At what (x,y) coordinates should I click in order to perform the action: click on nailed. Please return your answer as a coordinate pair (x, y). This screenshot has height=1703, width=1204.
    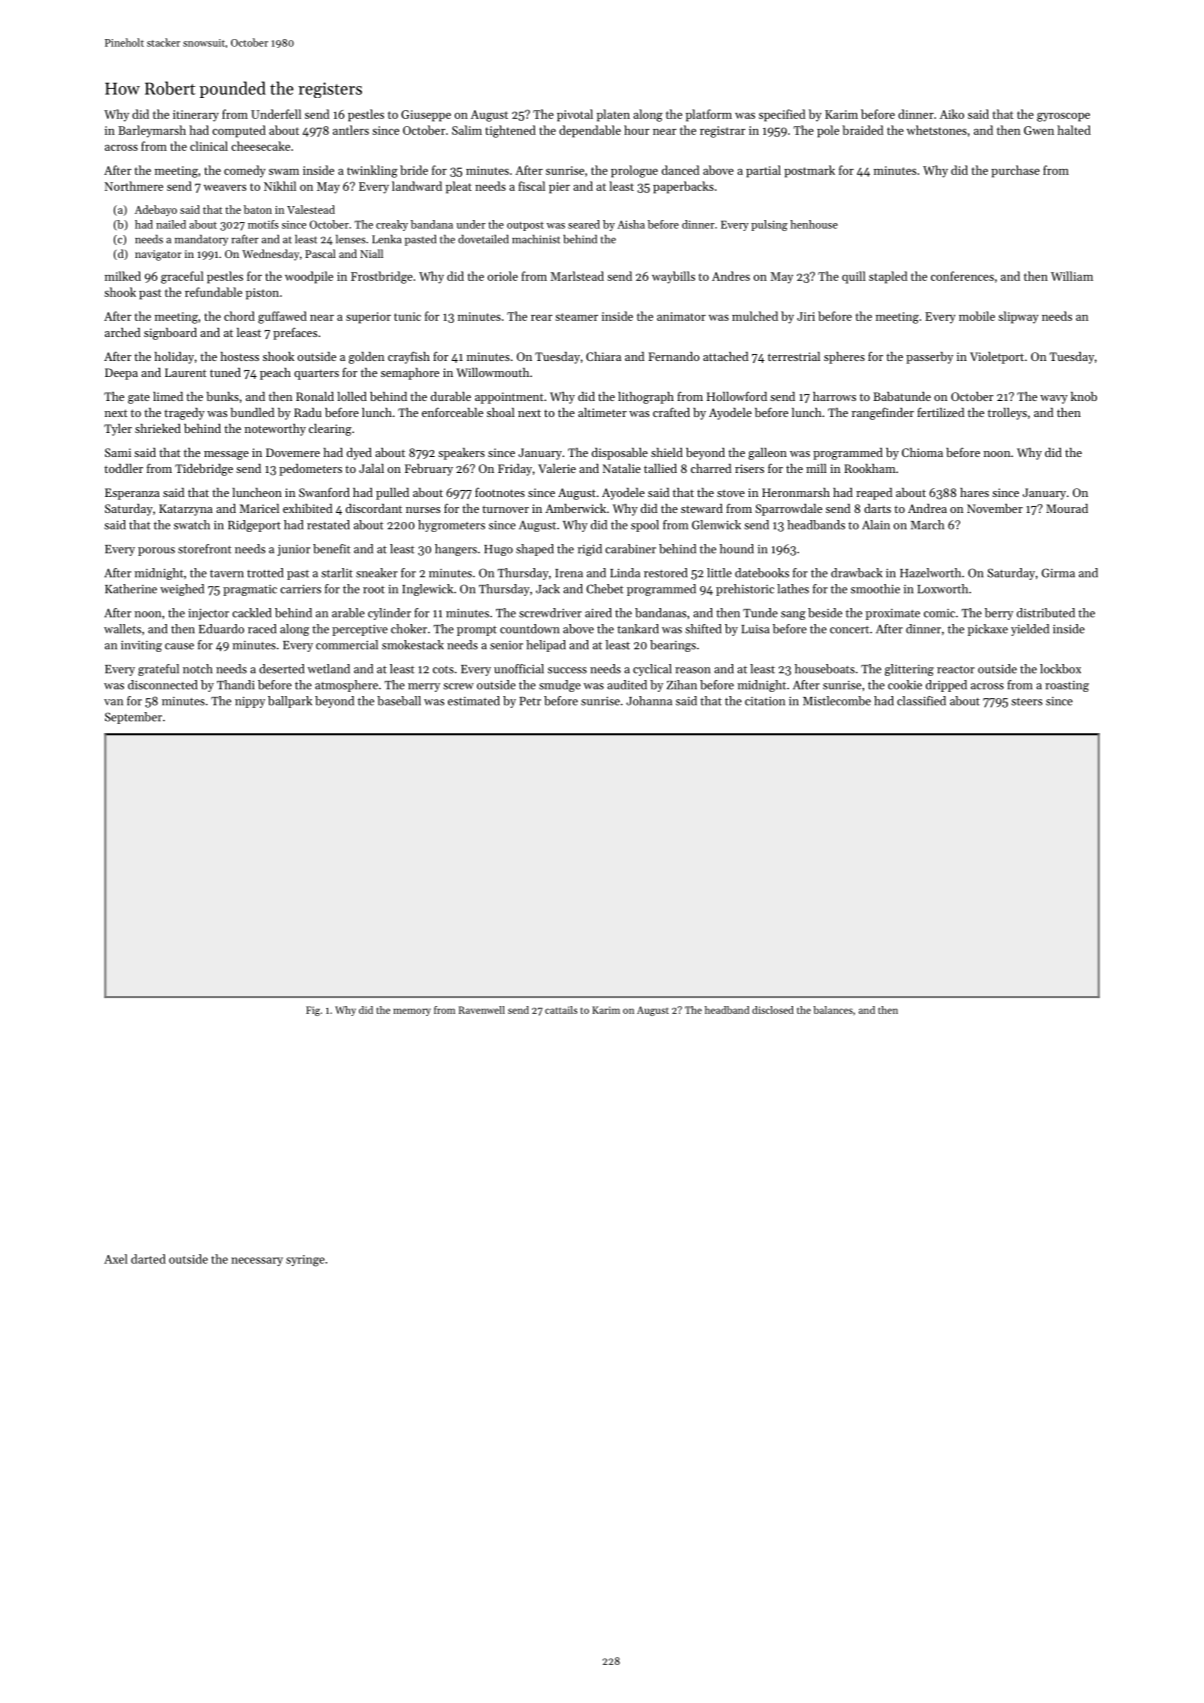
    Looking at the image, I should click on (171, 224).
